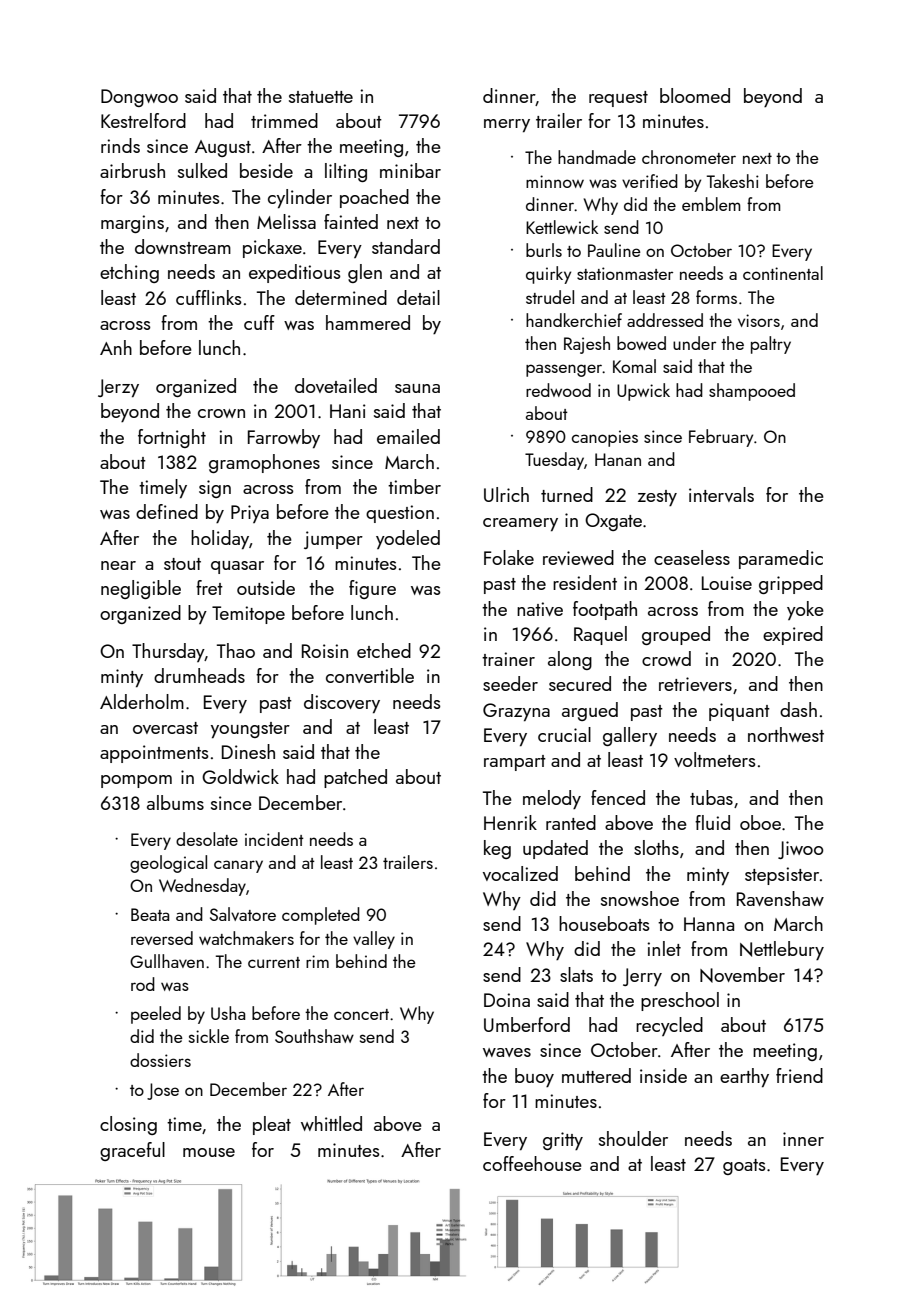 This image has height=1311, width=924. Describe the element at coordinates (384, 650) in the image. I see `etched` at that location.
